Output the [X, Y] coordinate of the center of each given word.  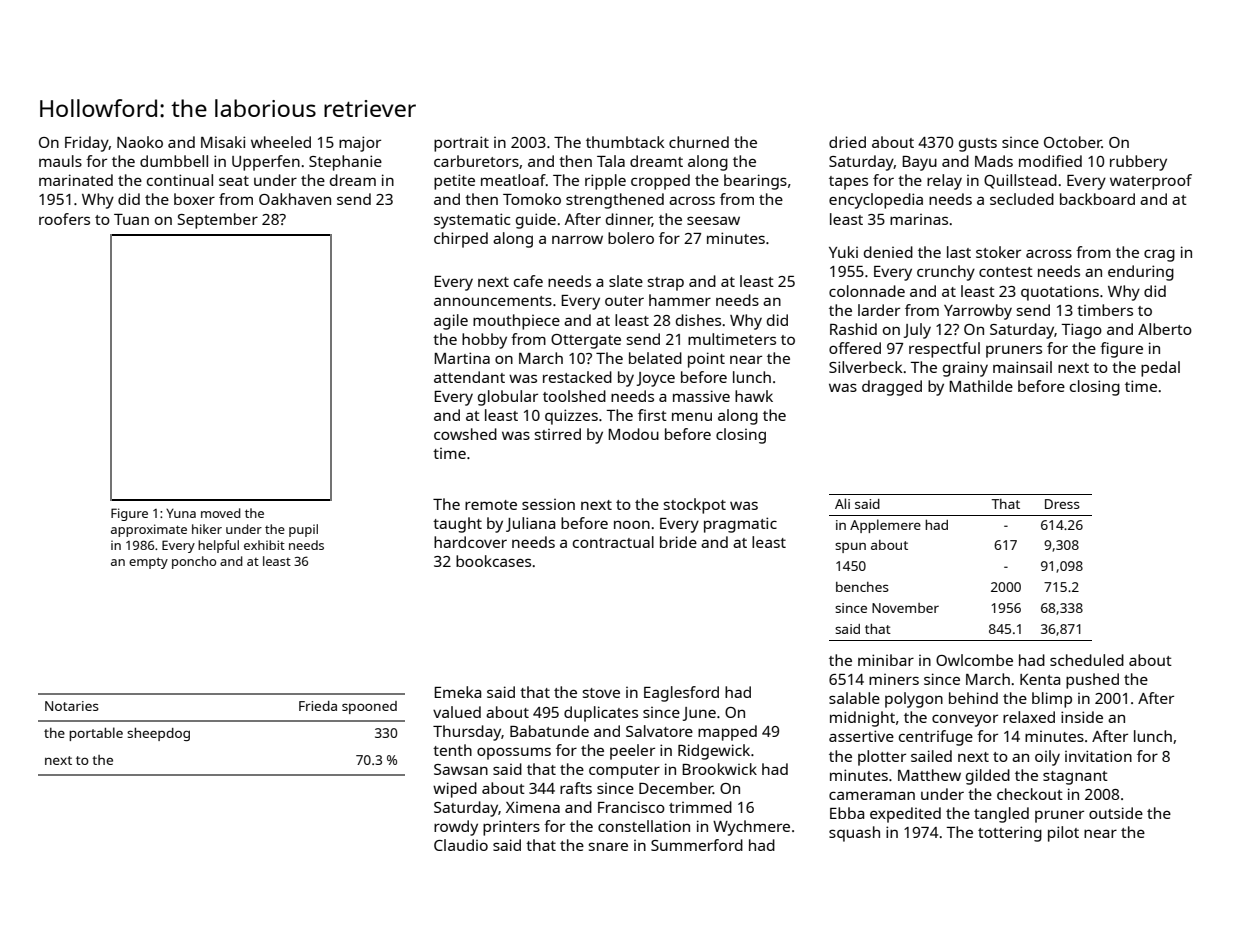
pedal [1160, 369]
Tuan [131, 219]
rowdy [456, 828]
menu [692, 416]
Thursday [467, 733]
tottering [1010, 834]
